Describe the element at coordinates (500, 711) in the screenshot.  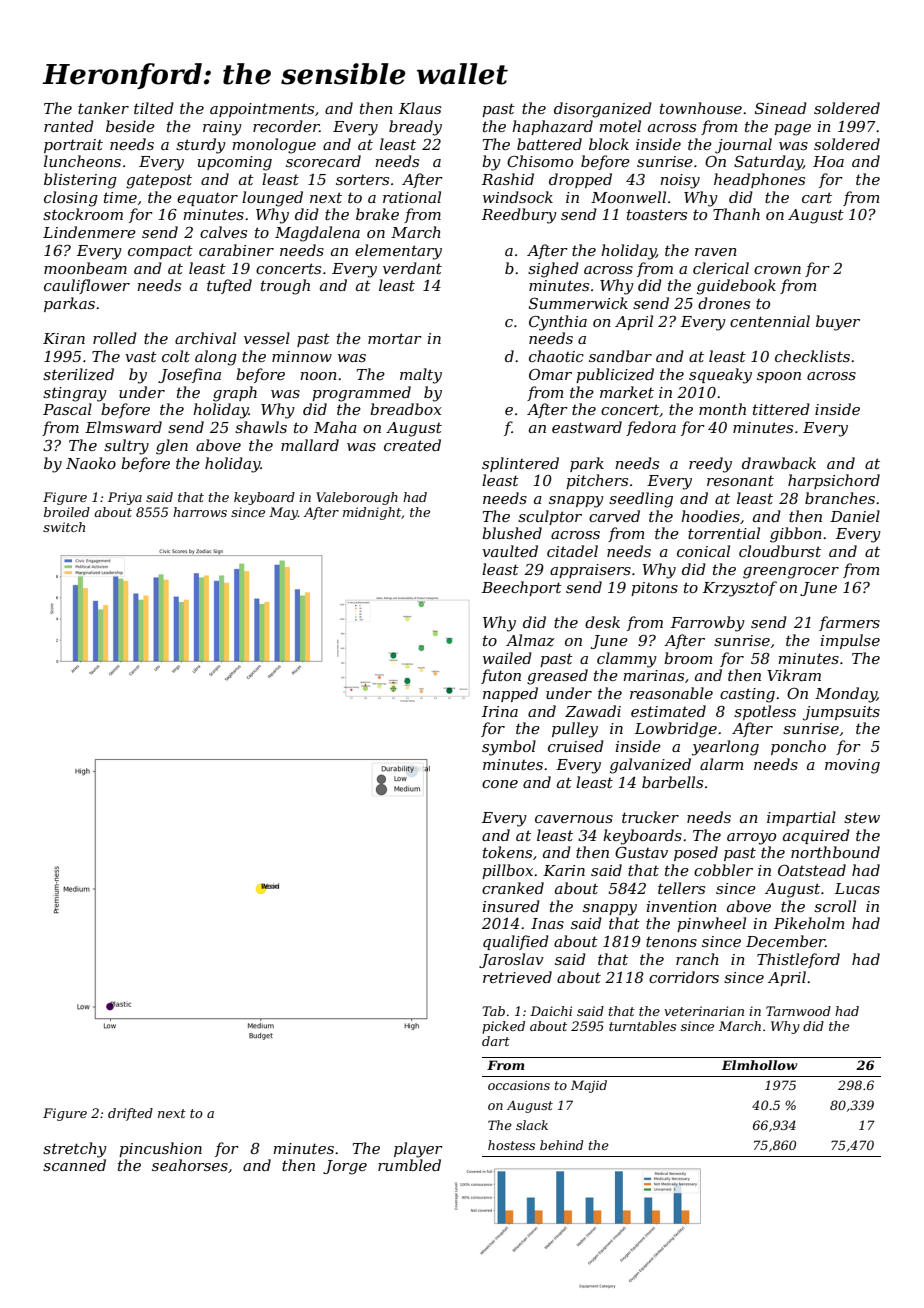
I see `Irina` at that location.
